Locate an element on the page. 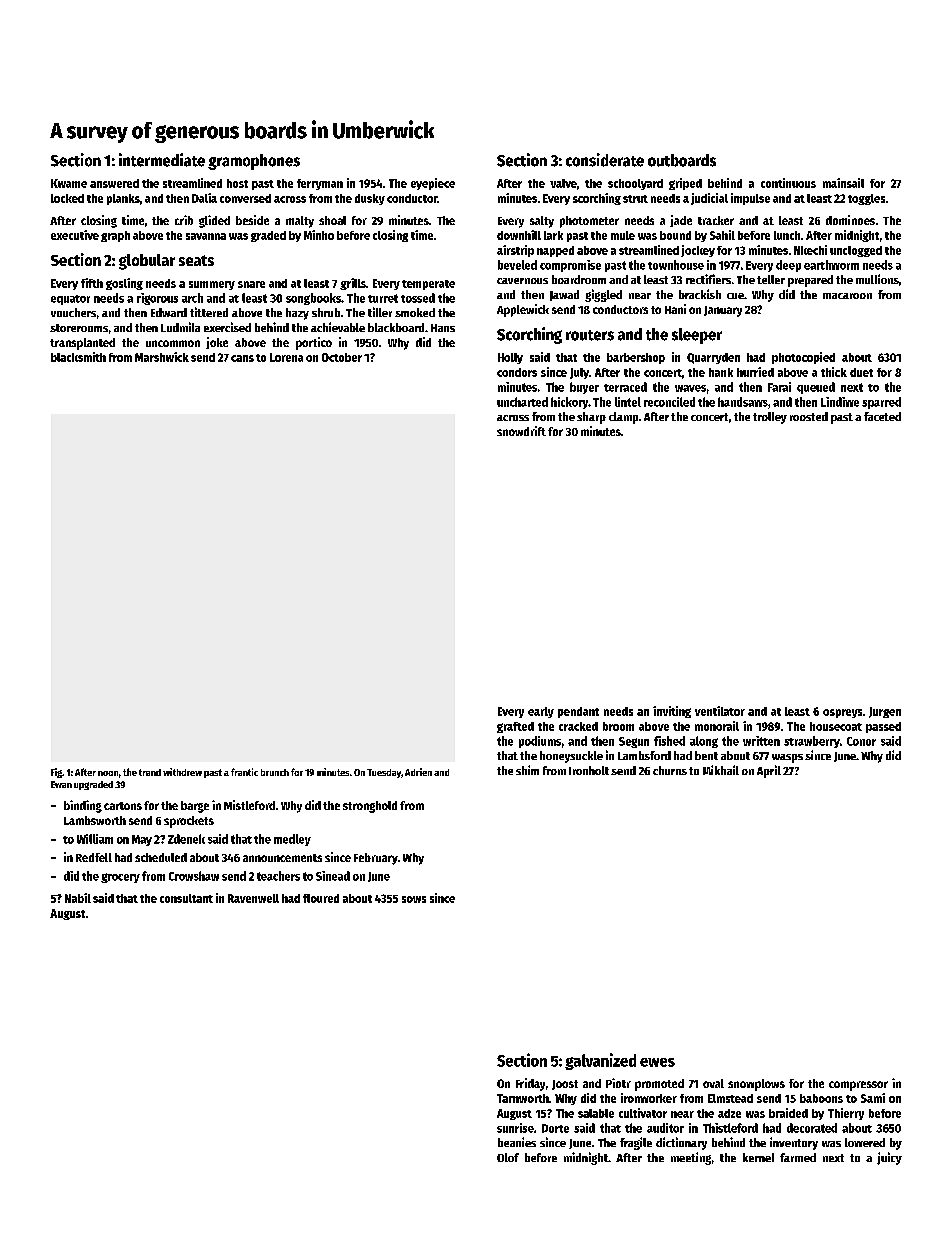 Image resolution: width=952 pixels, height=1233 pixels. noon is located at coordinates (108, 773).
